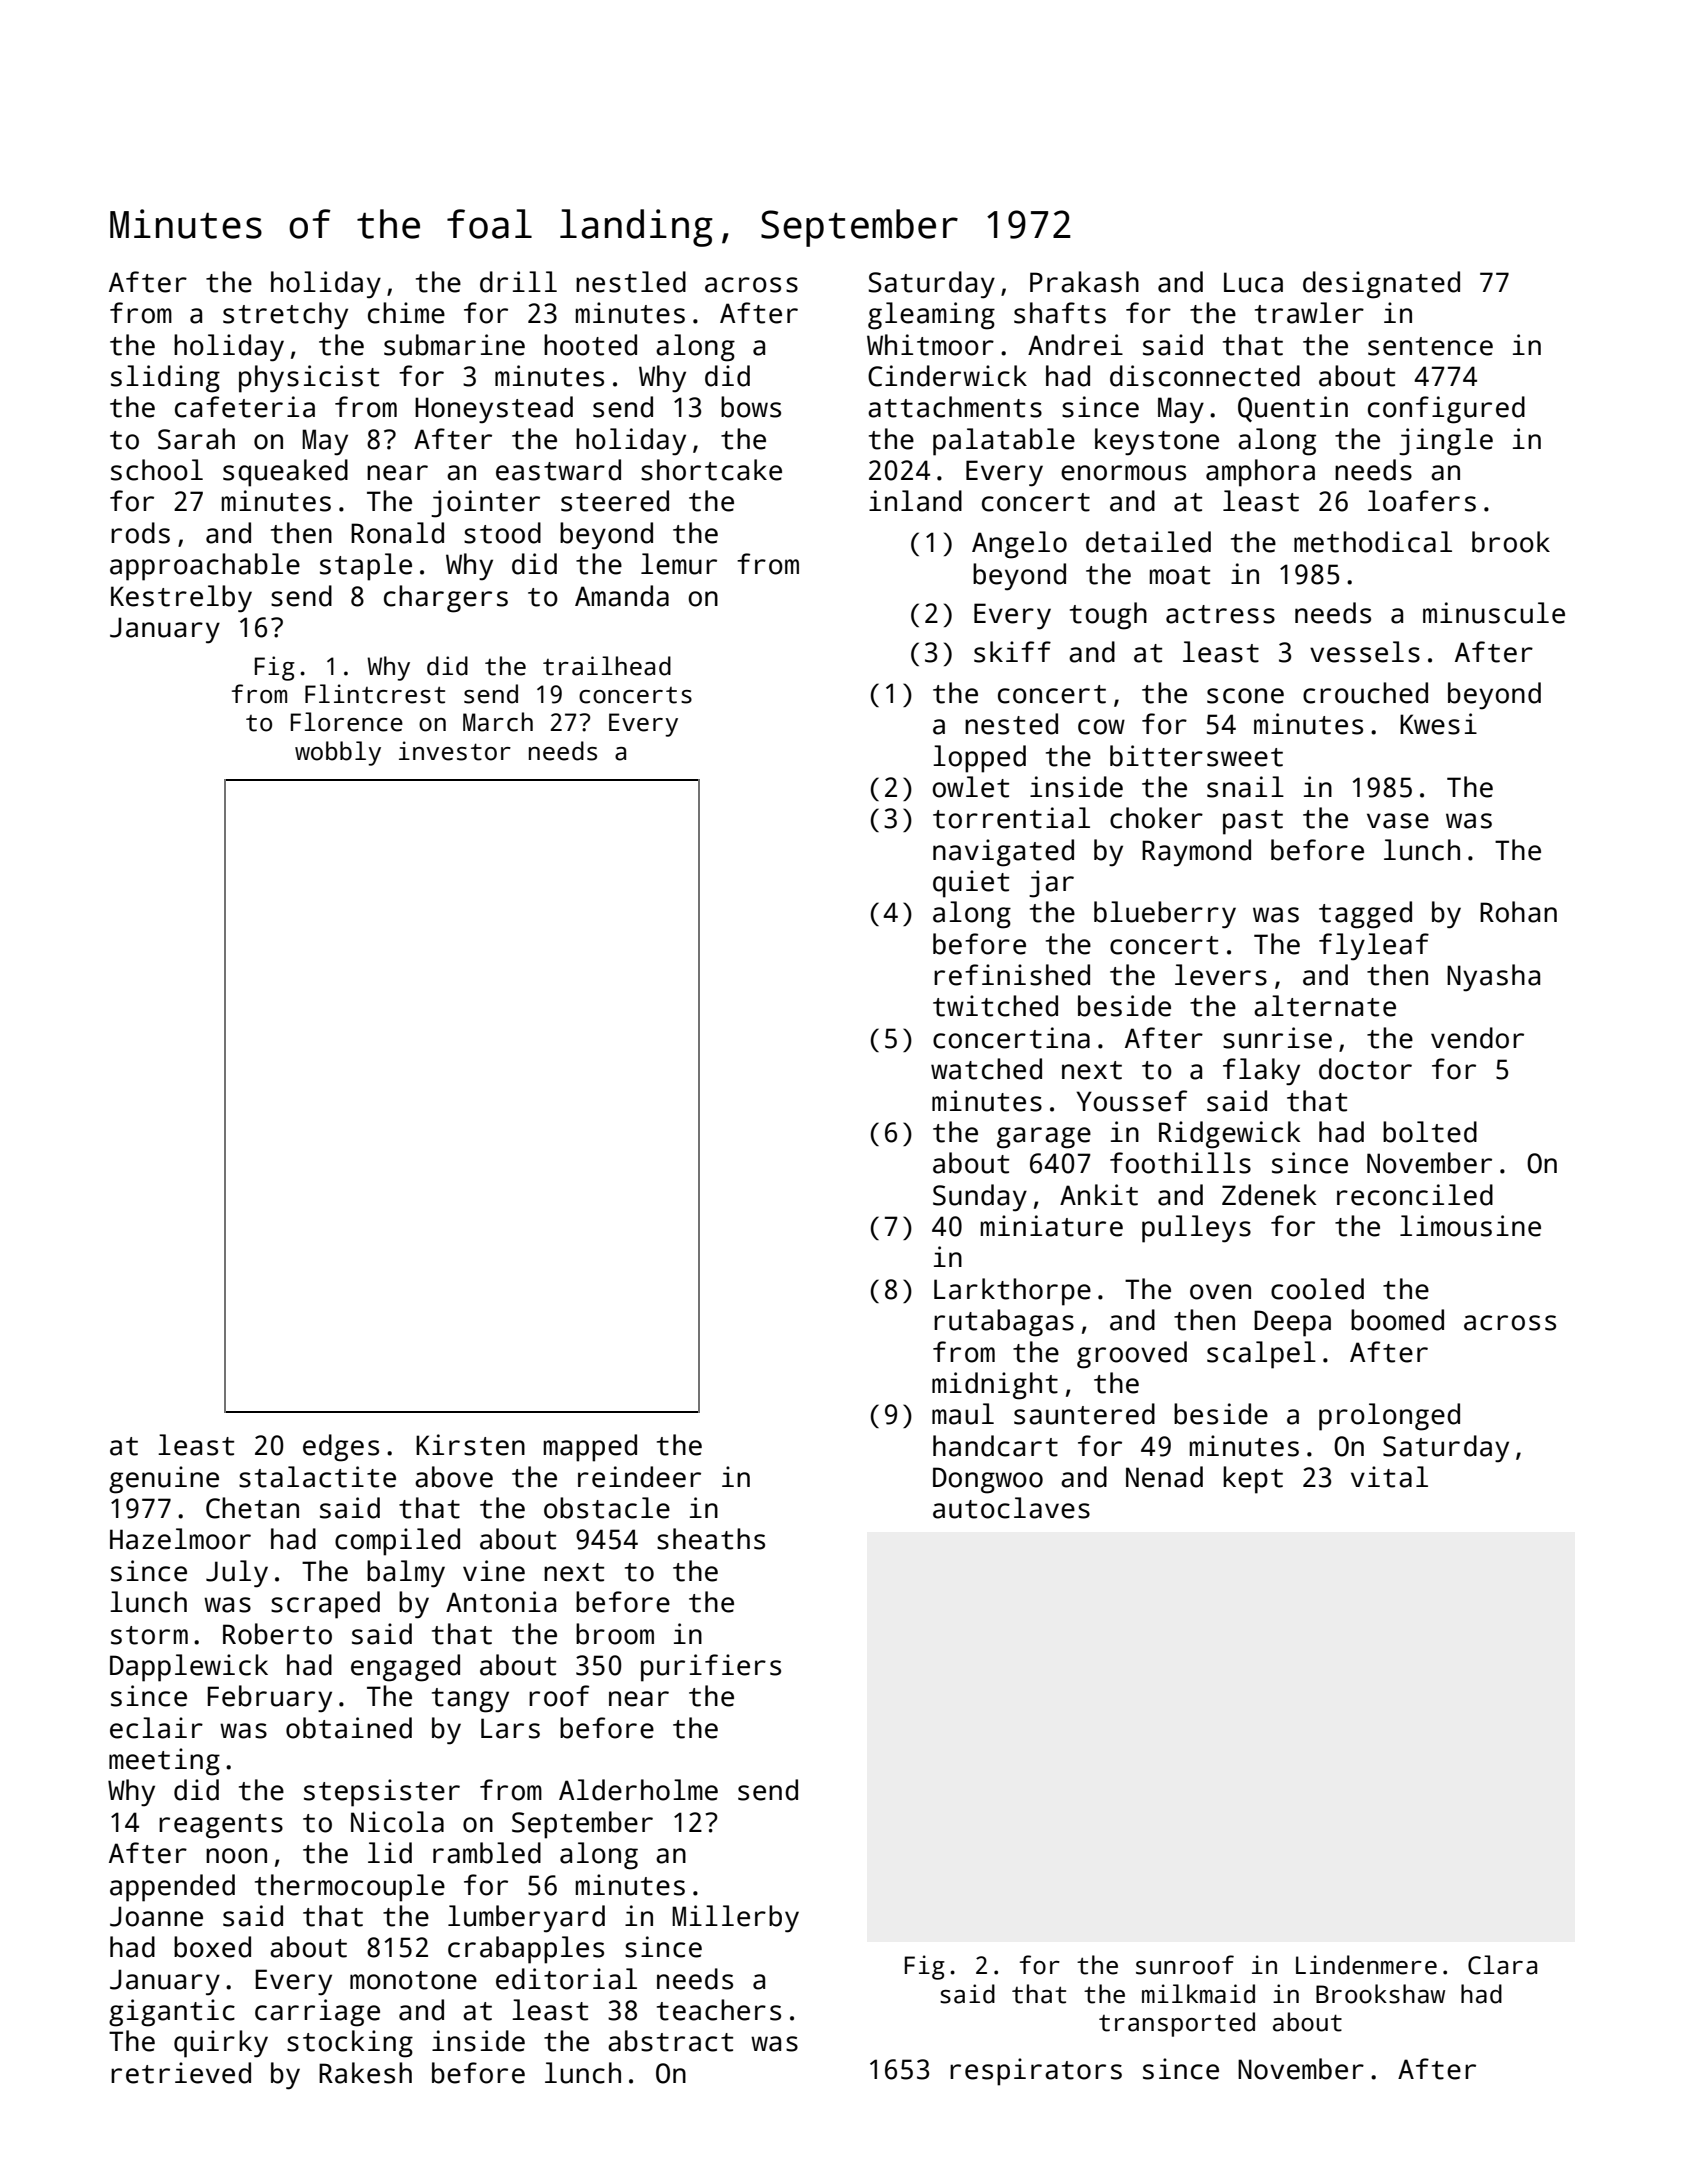 The height and width of the page is (2178, 1683). What do you see at coordinates (1365, 652) in the page?
I see `vessels` at bounding box center [1365, 652].
